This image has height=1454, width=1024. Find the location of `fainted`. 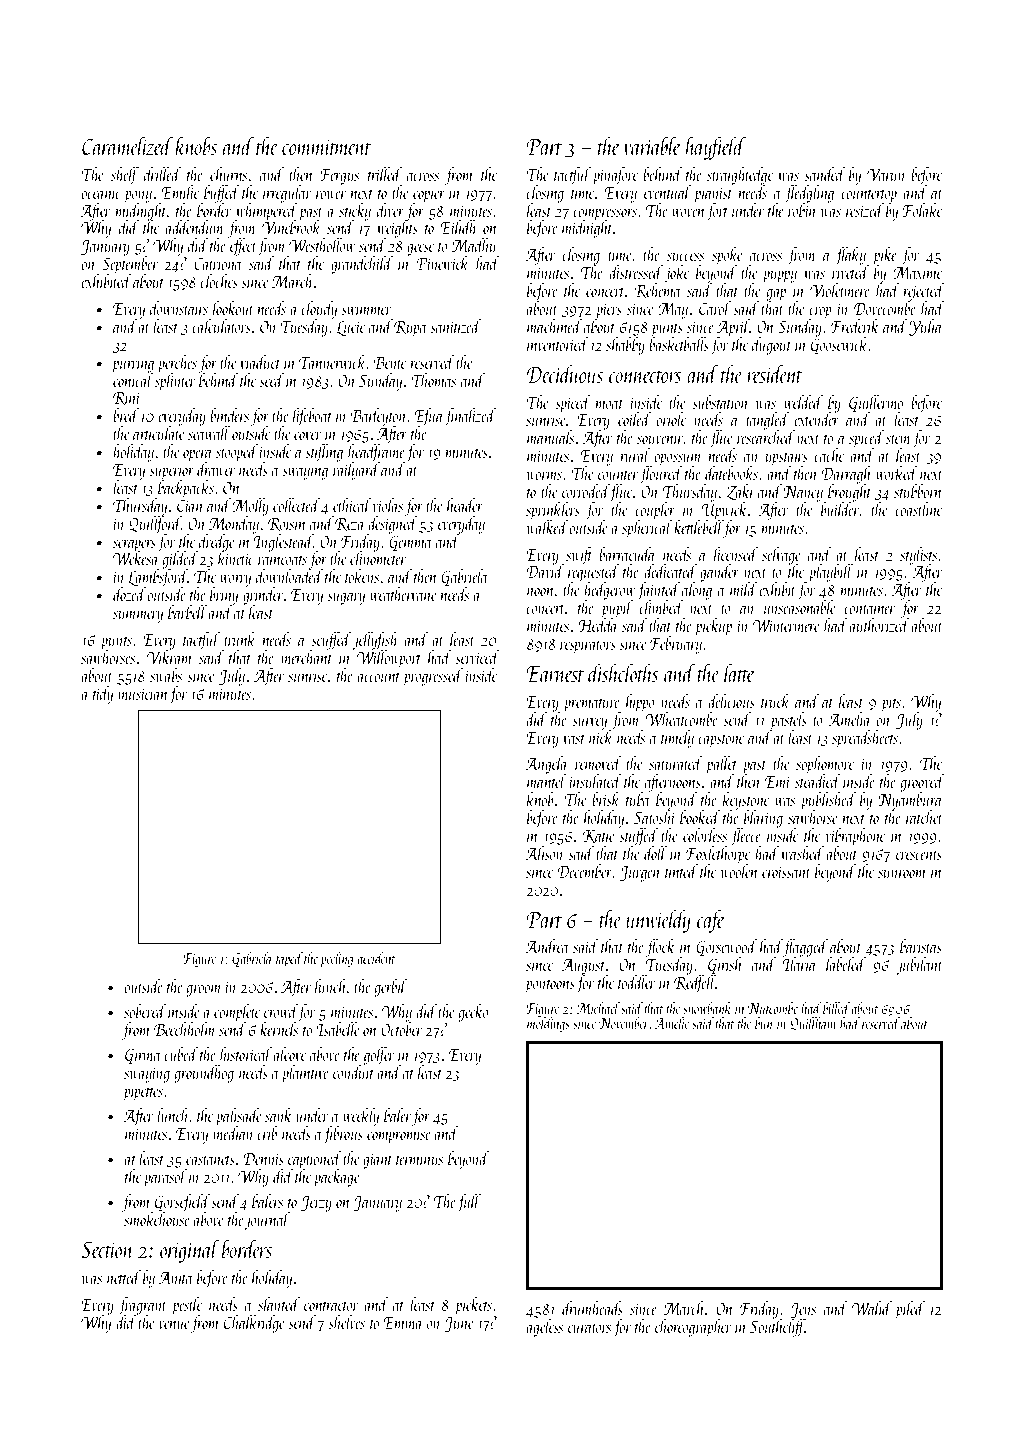

fainted is located at coordinates (658, 591).
